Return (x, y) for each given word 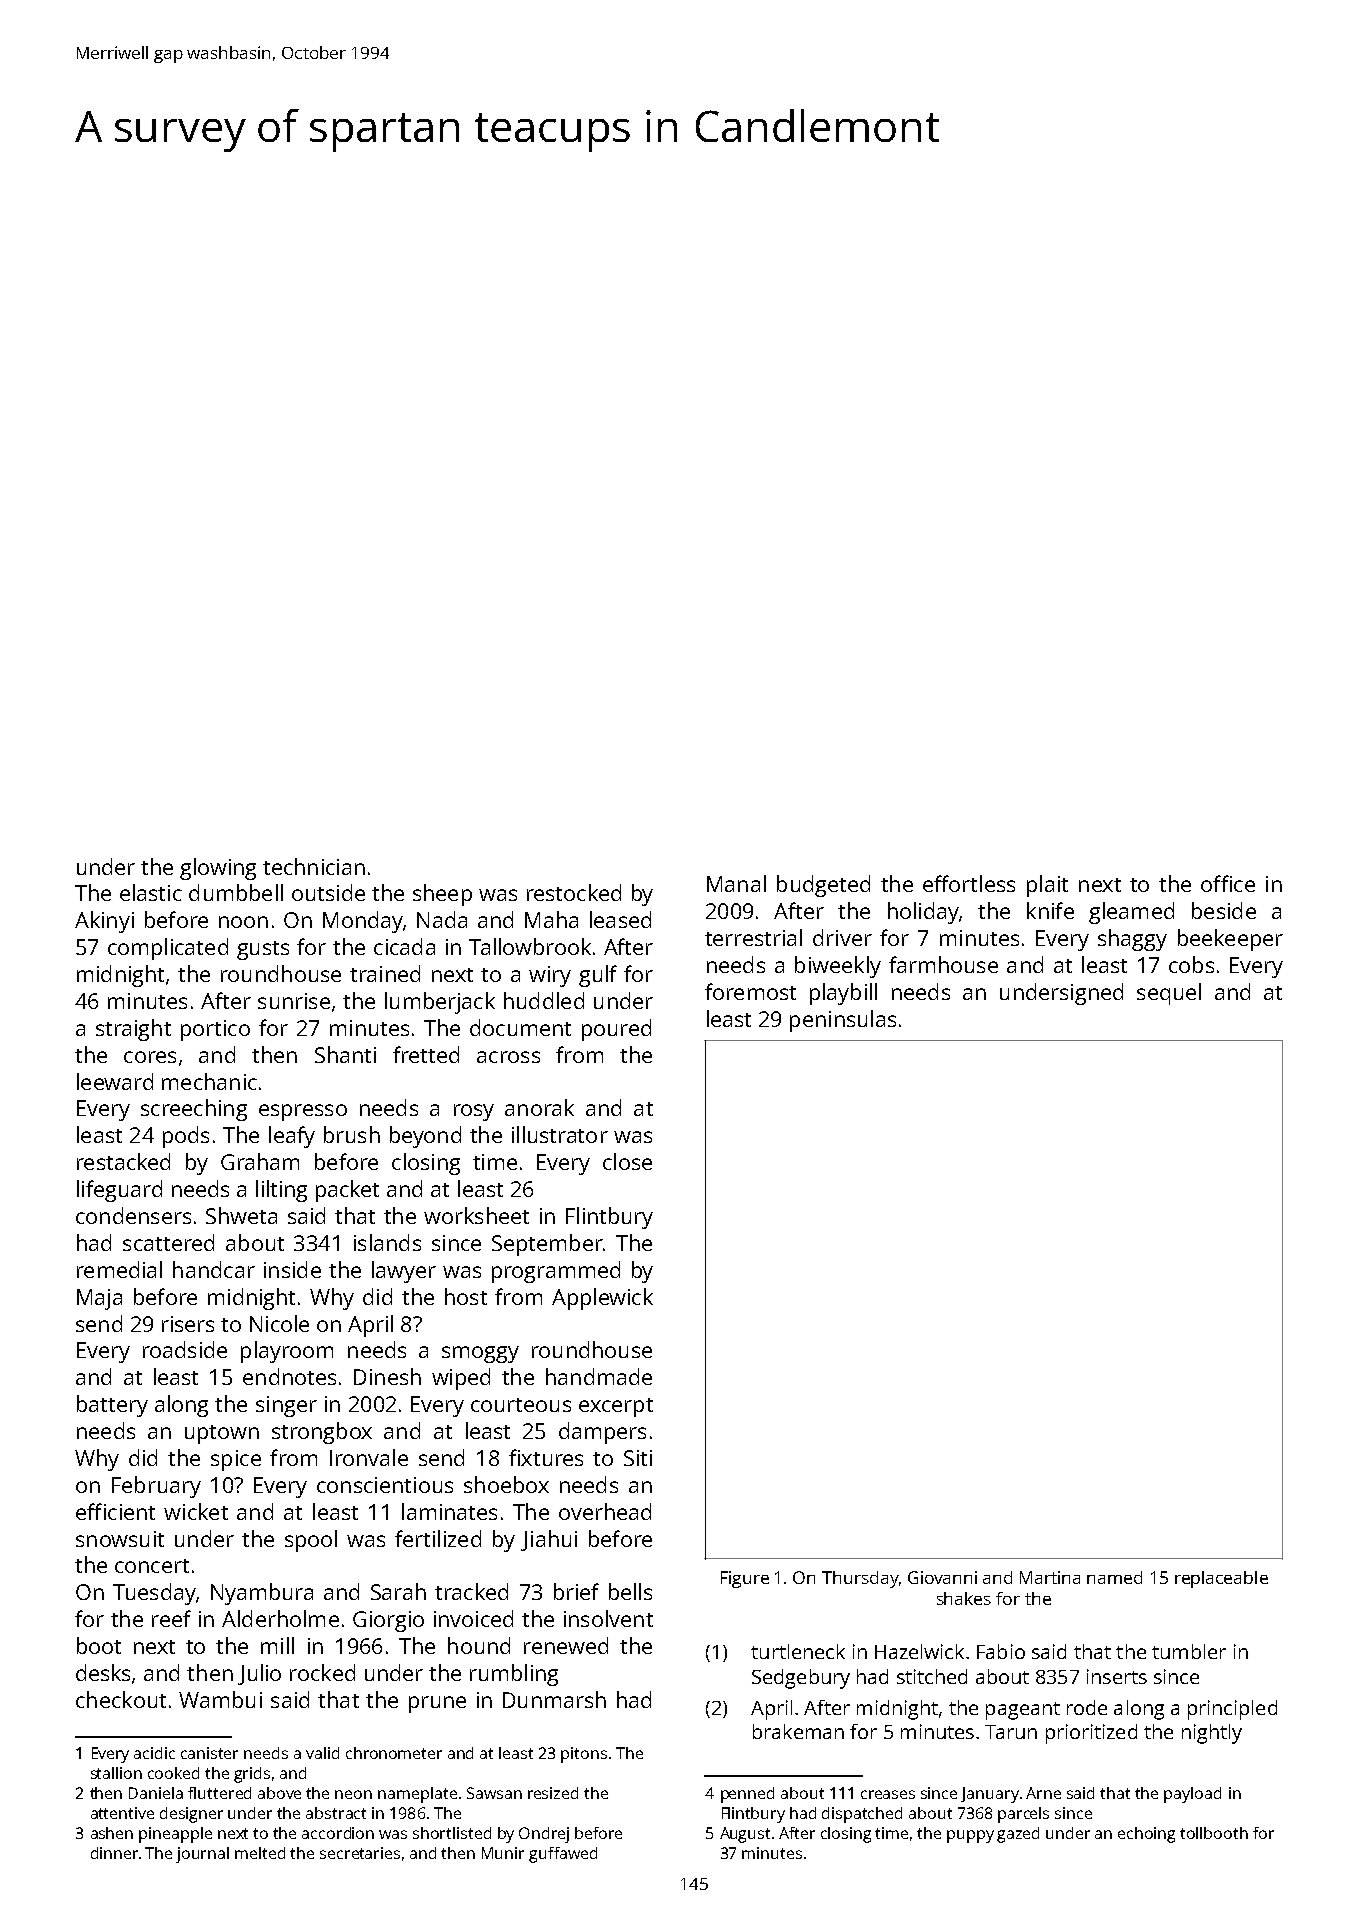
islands (387, 1242)
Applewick (602, 1299)
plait (1047, 886)
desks (103, 1672)
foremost (750, 991)
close (627, 1161)
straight (133, 1030)
